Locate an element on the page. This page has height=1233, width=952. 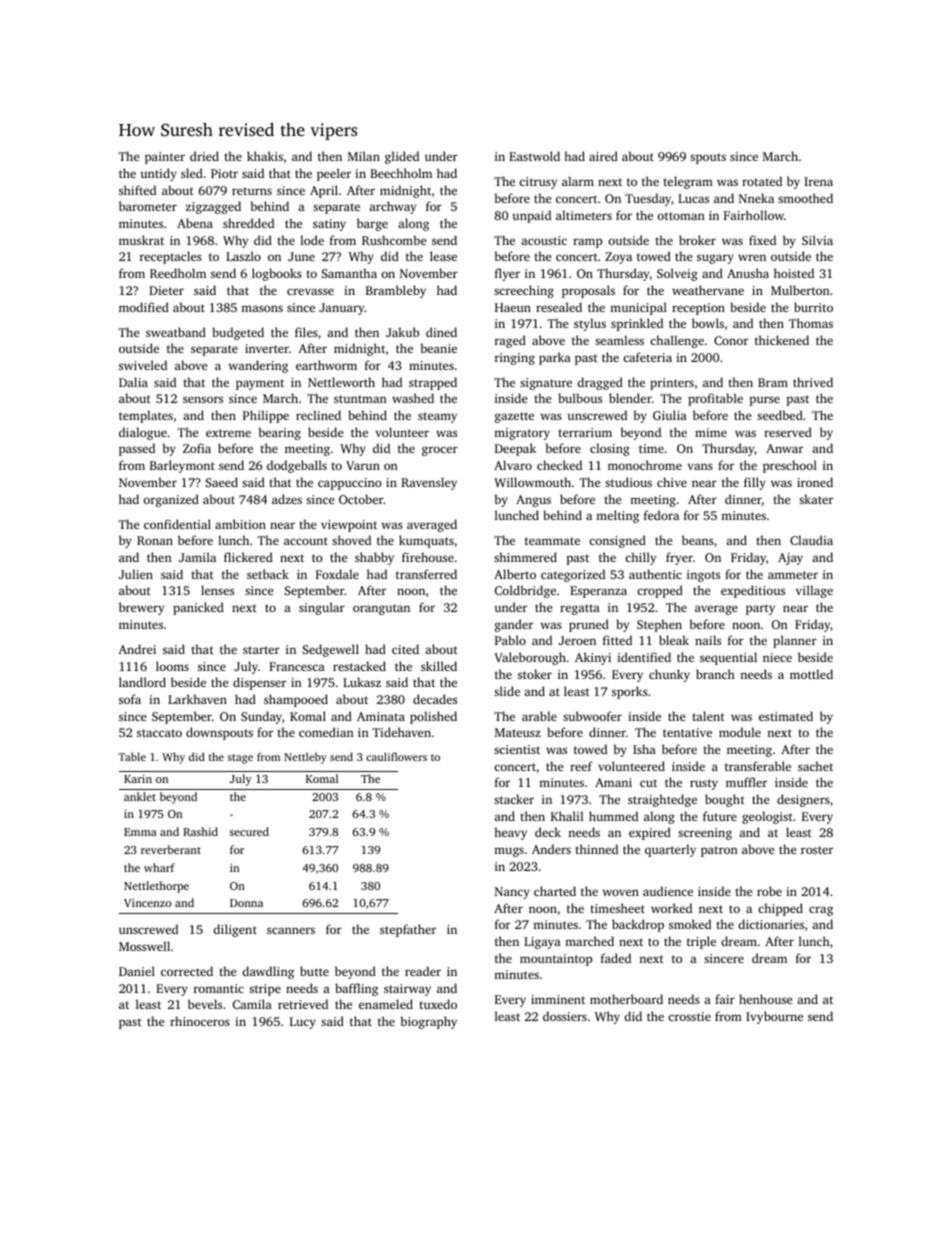
June is located at coordinates (301, 256).
